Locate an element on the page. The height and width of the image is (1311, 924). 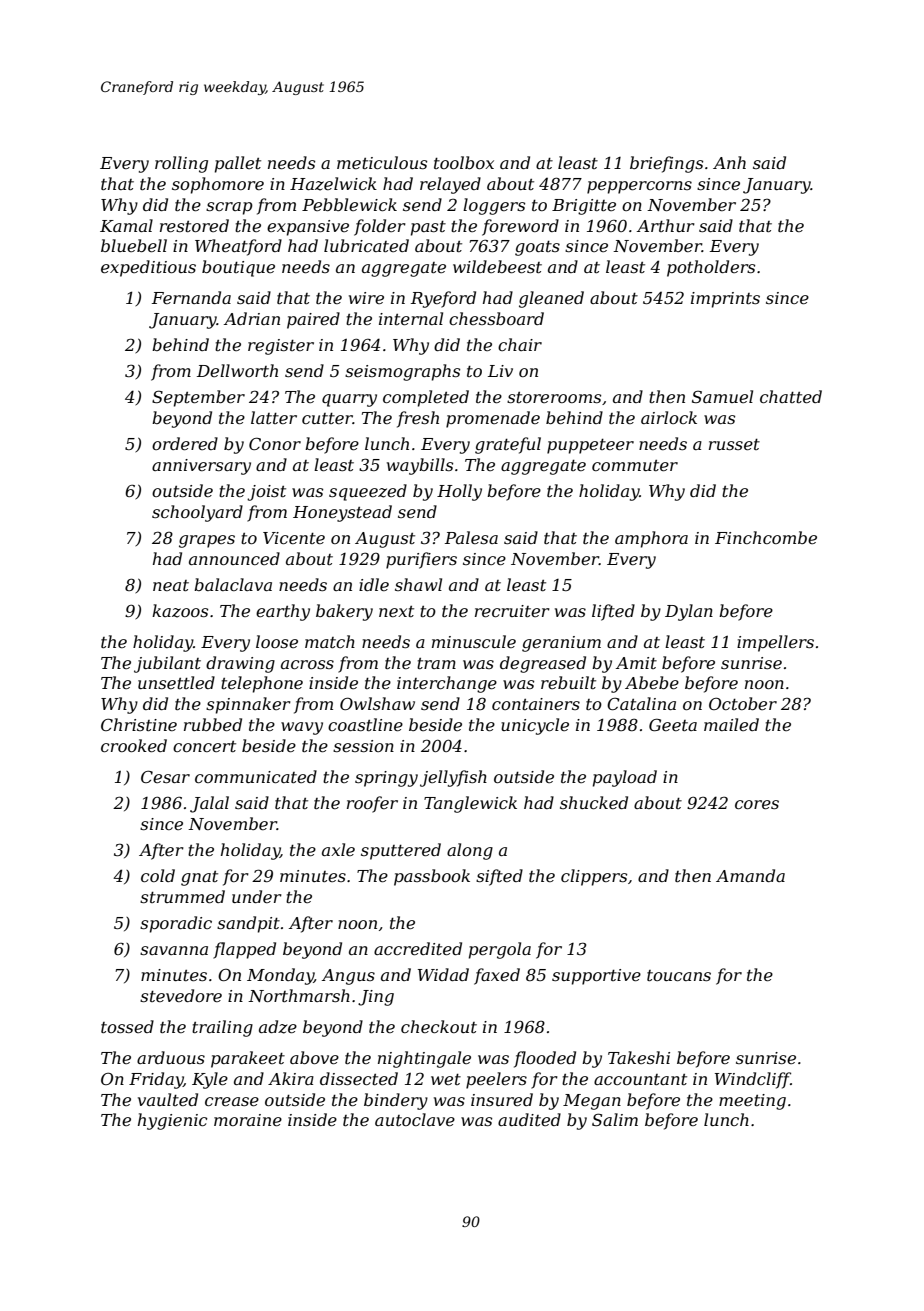
neat is located at coordinates (171, 585).
